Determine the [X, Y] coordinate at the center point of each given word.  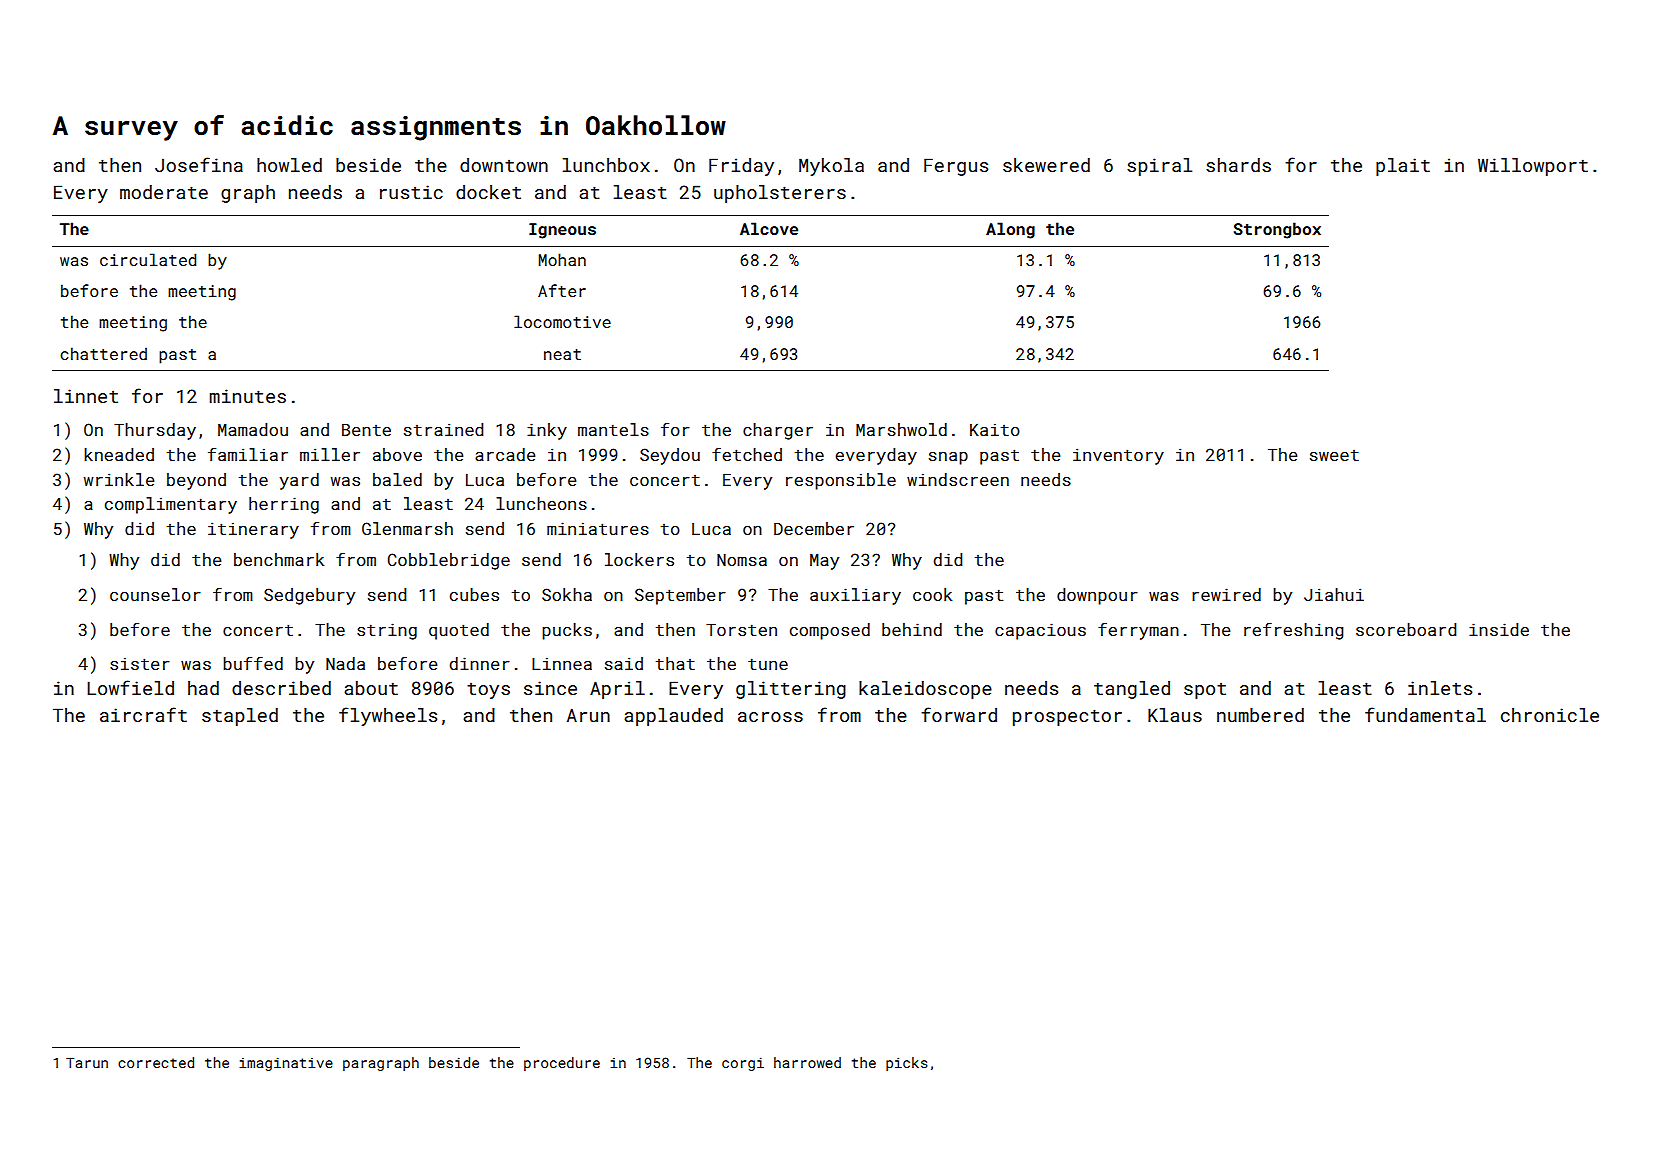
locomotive [562, 321]
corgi [743, 1064]
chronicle [1550, 715]
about [371, 688]
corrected [156, 1062]
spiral [1159, 167]
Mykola [831, 167]
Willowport [1533, 167]
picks [906, 1064]
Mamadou [253, 429]
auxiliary [855, 596]
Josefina [199, 164]
